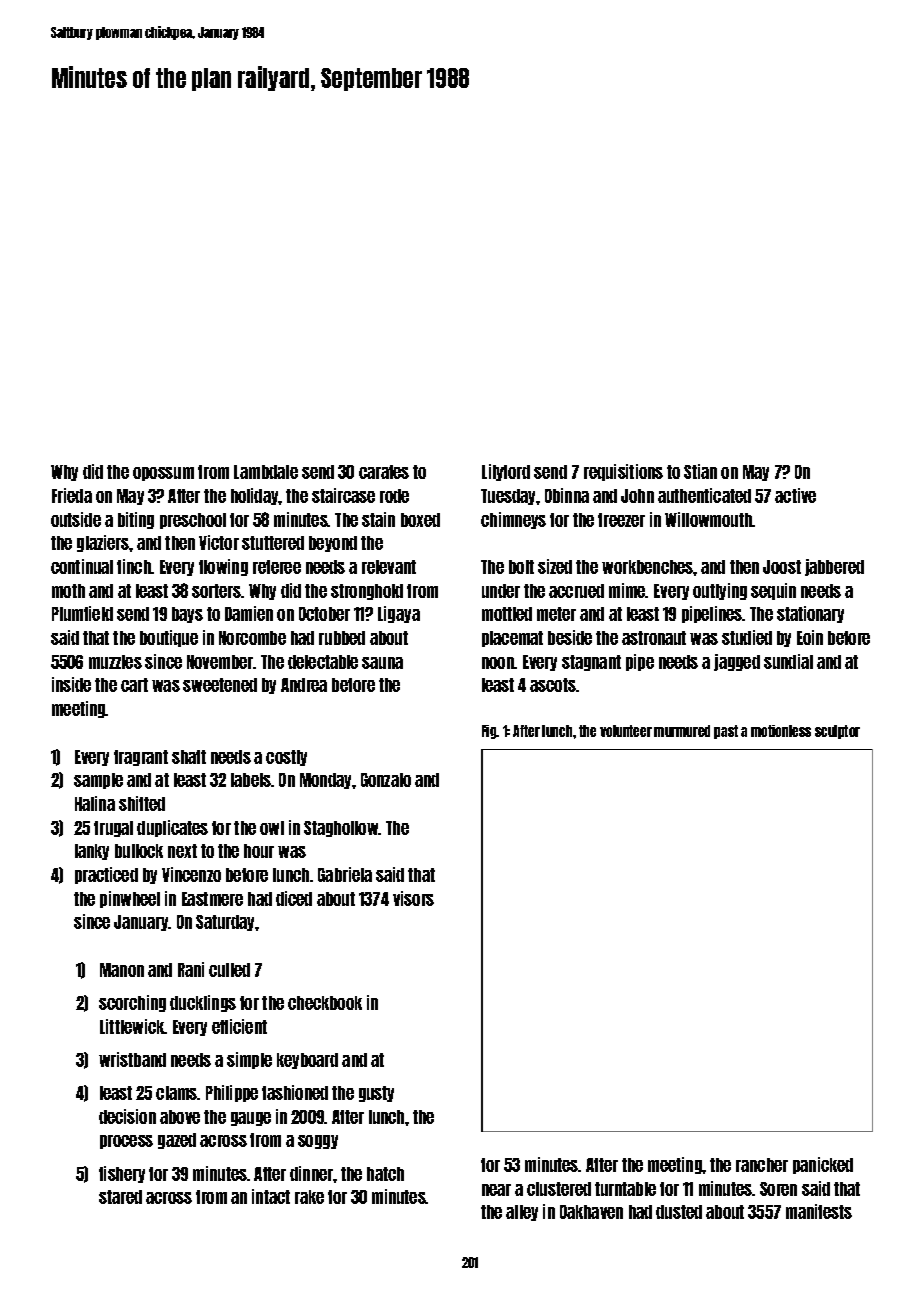 This screenshot has height=1314, width=924. Describe the element at coordinates (384, 472) in the screenshot. I see `carafes` at that location.
